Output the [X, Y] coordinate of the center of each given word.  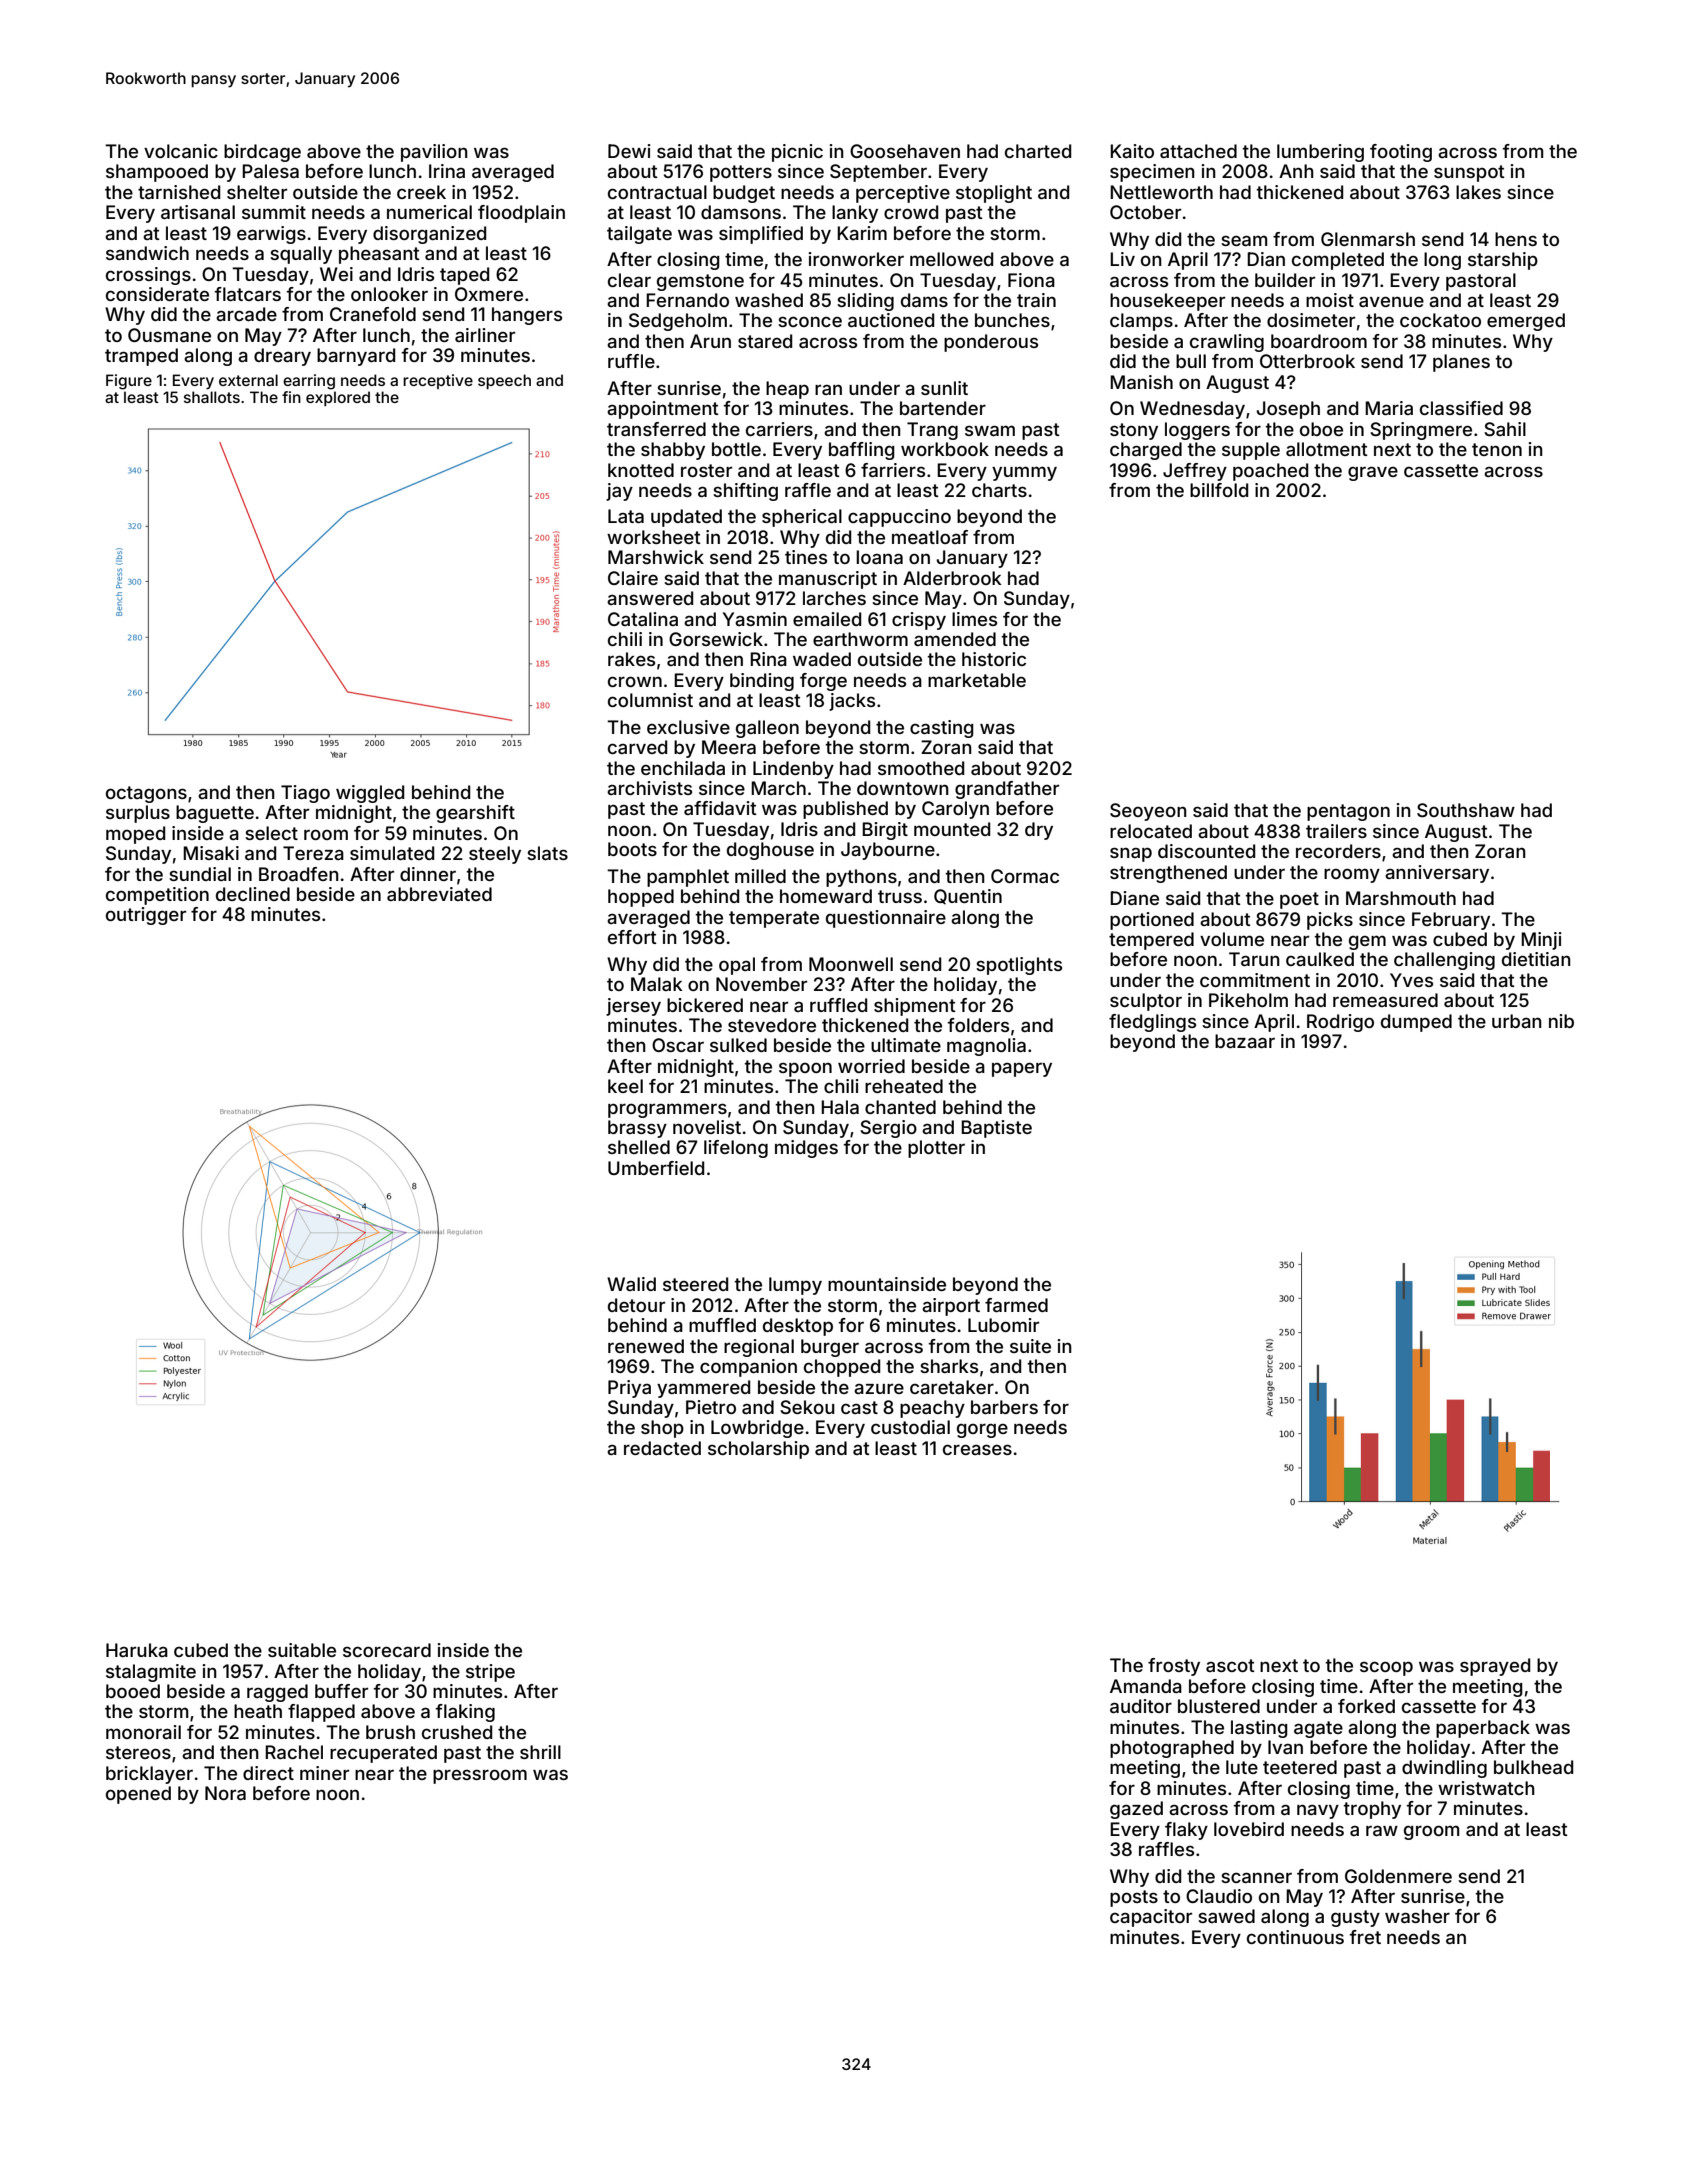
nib [1561, 1021]
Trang [932, 431]
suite [1030, 1346]
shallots [212, 397]
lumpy [795, 1286]
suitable [302, 1650]
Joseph [1288, 410]
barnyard [356, 357]
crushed [457, 1732]
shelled [639, 1147]
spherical [802, 518]
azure [879, 1388]
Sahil [1505, 429]
